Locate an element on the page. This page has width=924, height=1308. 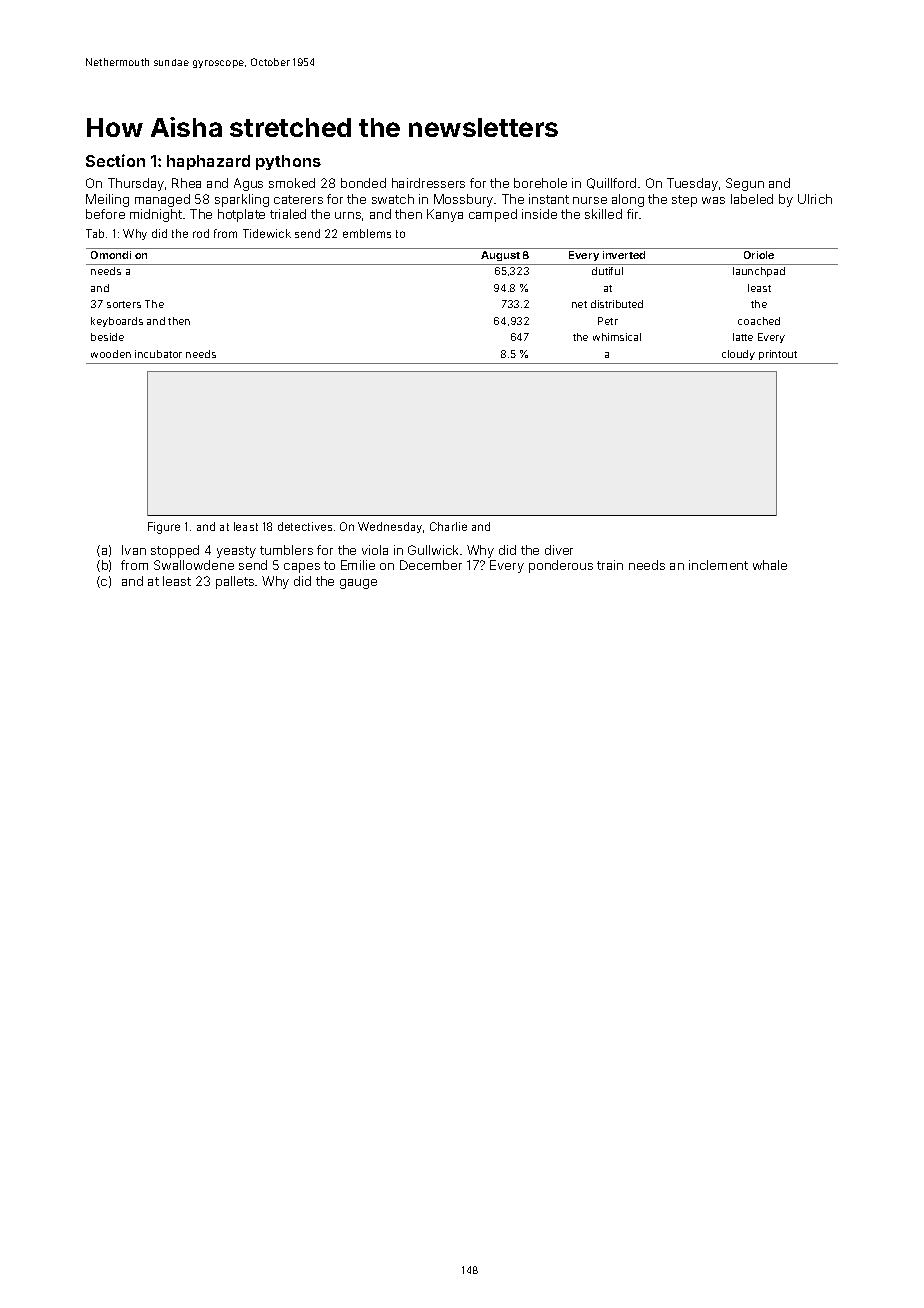
pythons is located at coordinates (288, 162).
